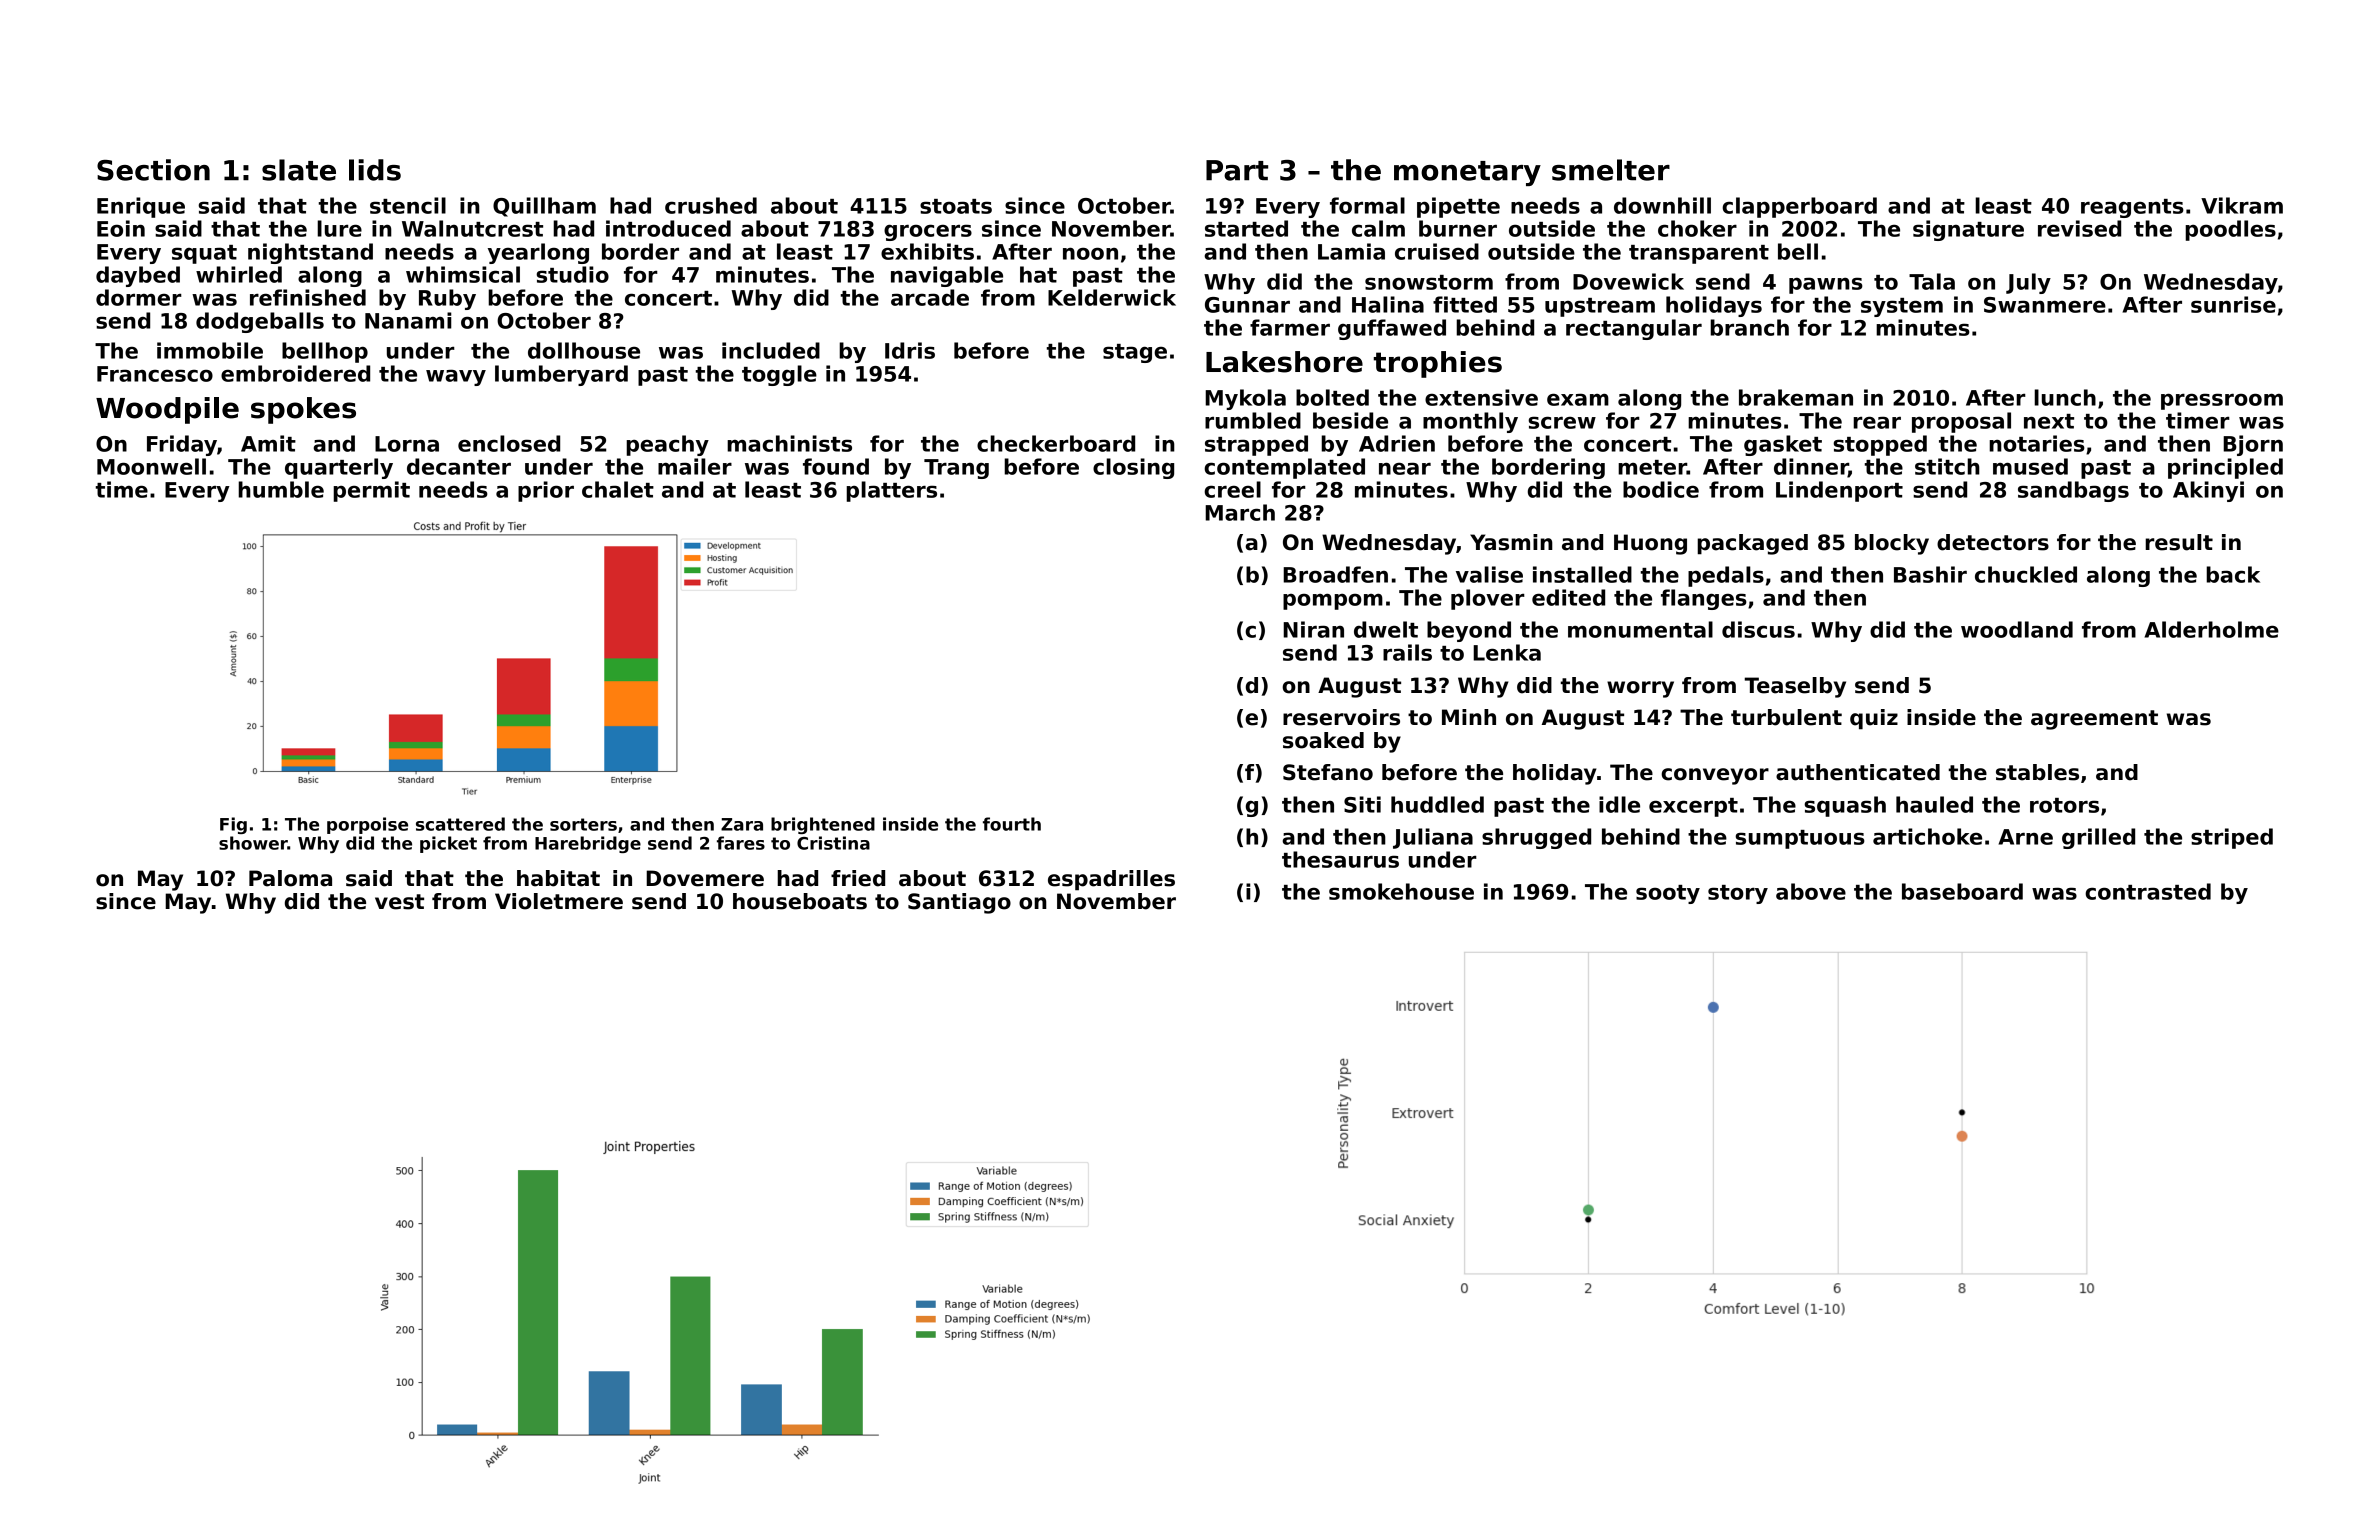 Image resolution: width=2380 pixels, height=1540 pixels. Describe the element at coordinates (2065, 397) in the screenshot. I see `lunch` at that location.
